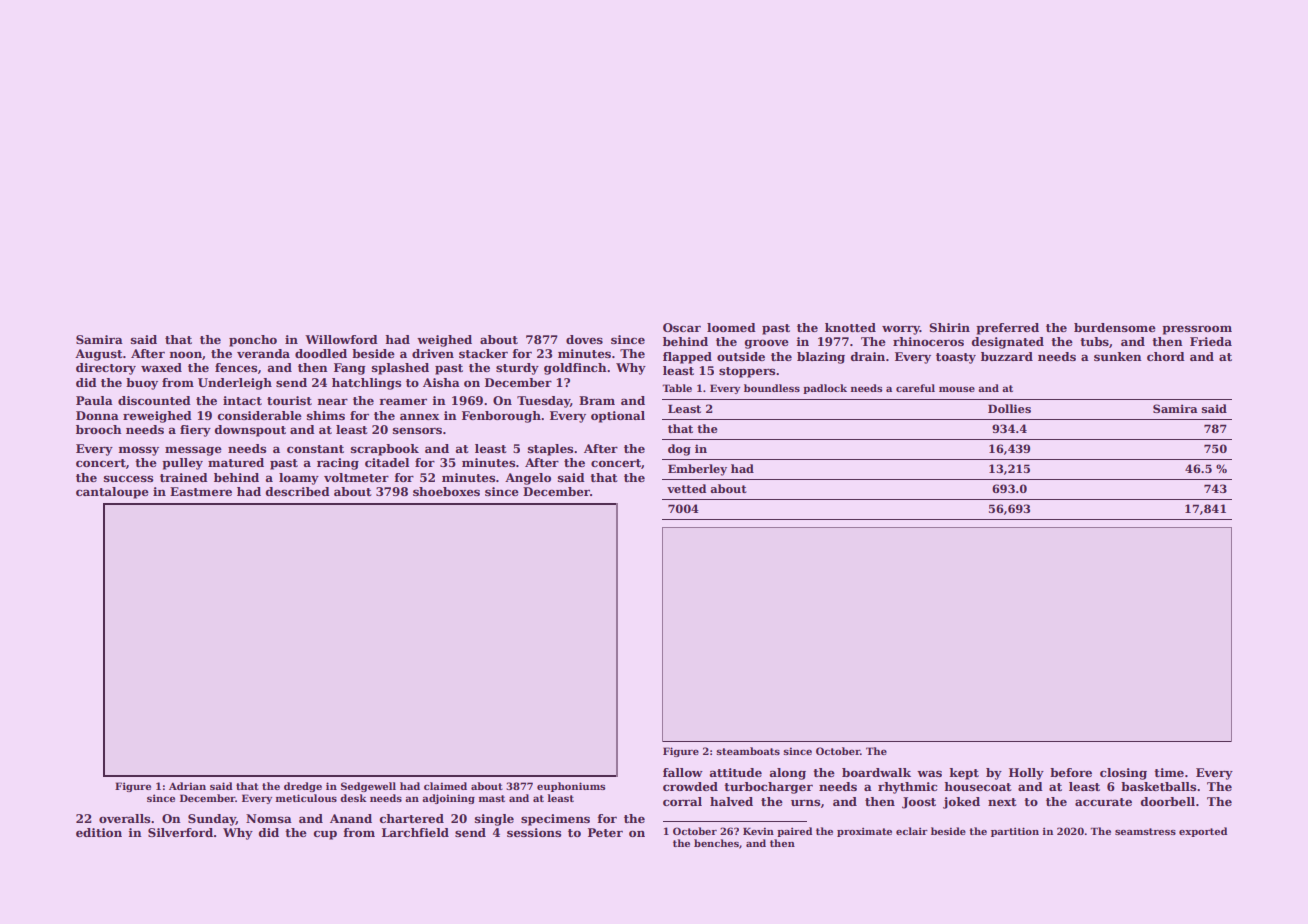  What do you see at coordinates (446, 491) in the document?
I see `shoeboxes` at bounding box center [446, 491].
